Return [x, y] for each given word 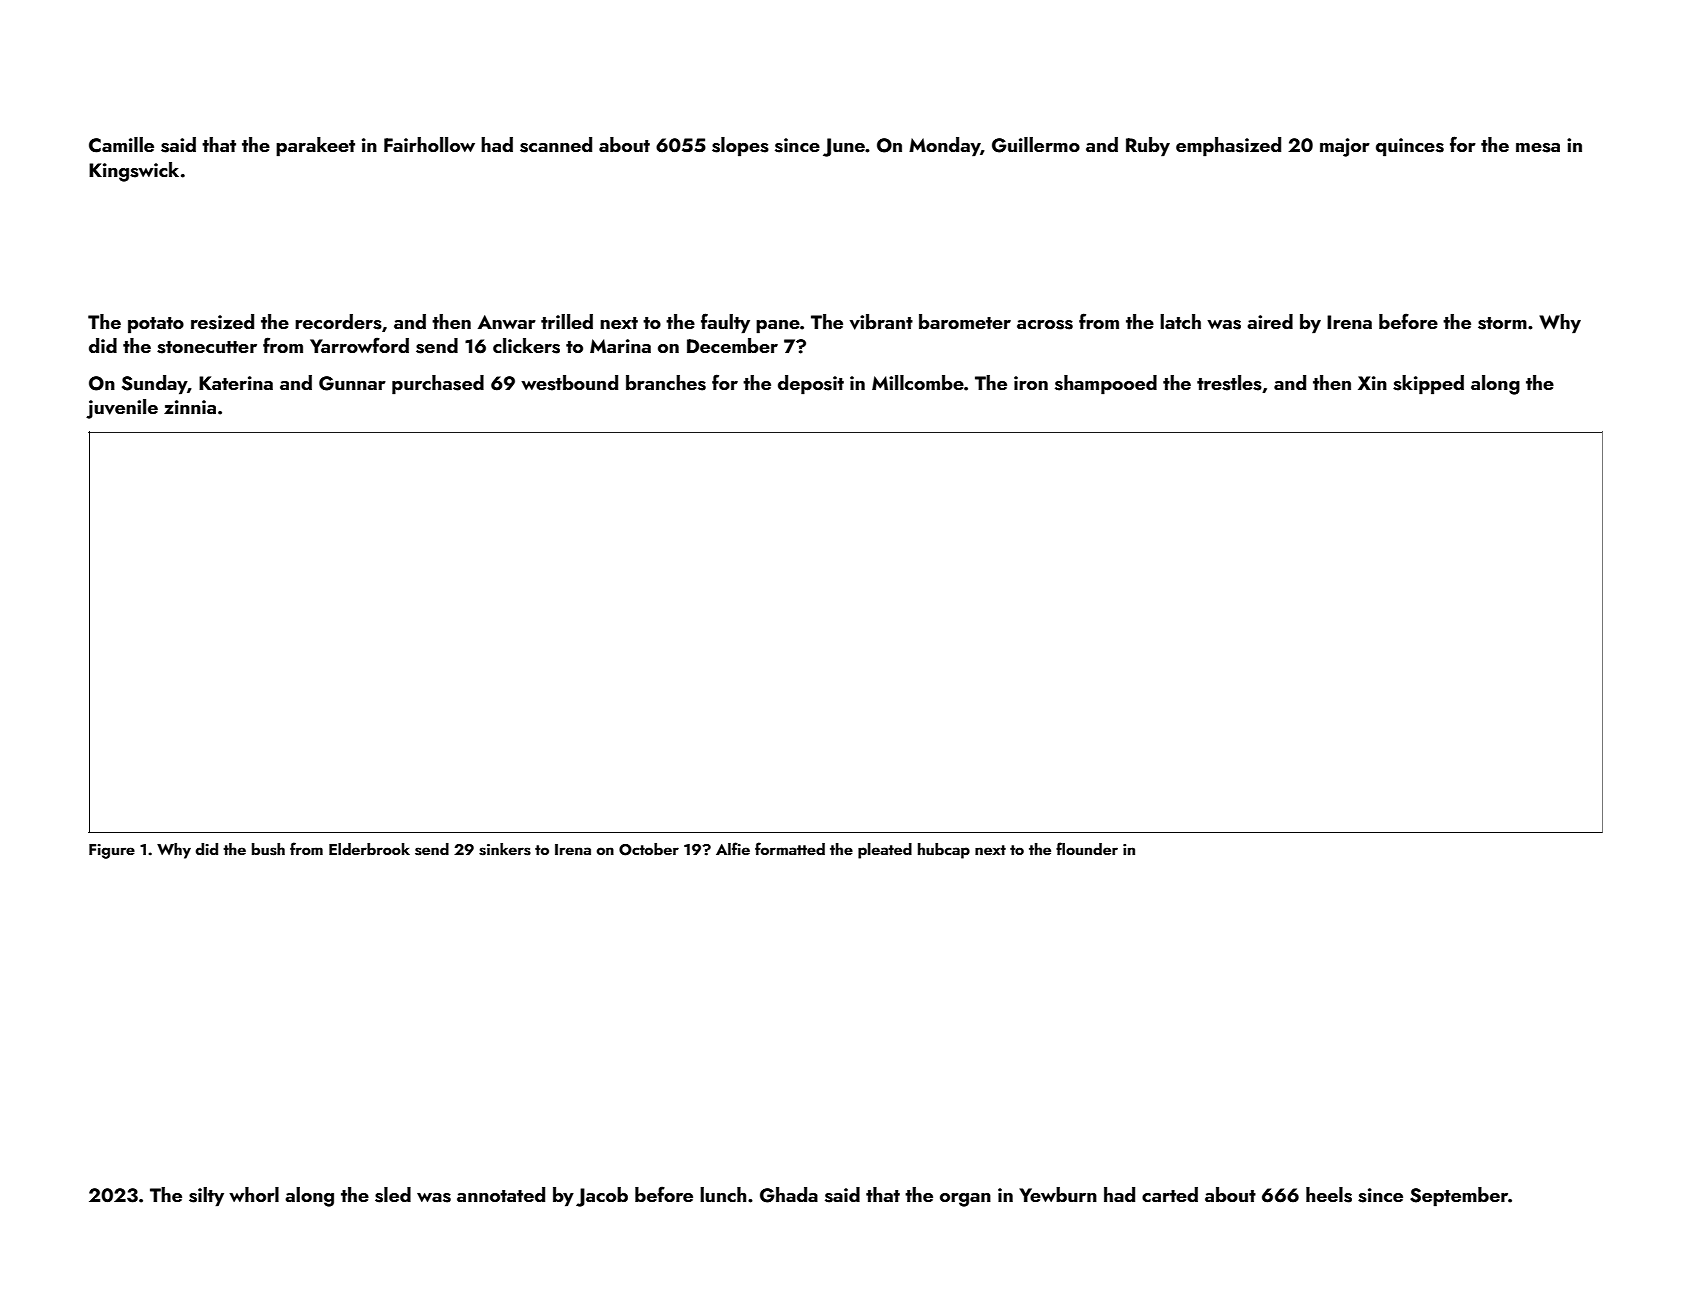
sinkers [505, 849]
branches [666, 383]
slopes [740, 147]
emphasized [1228, 147]
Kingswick [134, 172]
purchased [438, 385]
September [1459, 1197]
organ [965, 1200]
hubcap [944, 851]
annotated [501, 1194]
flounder [1087, 848]
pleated [885, 851]
